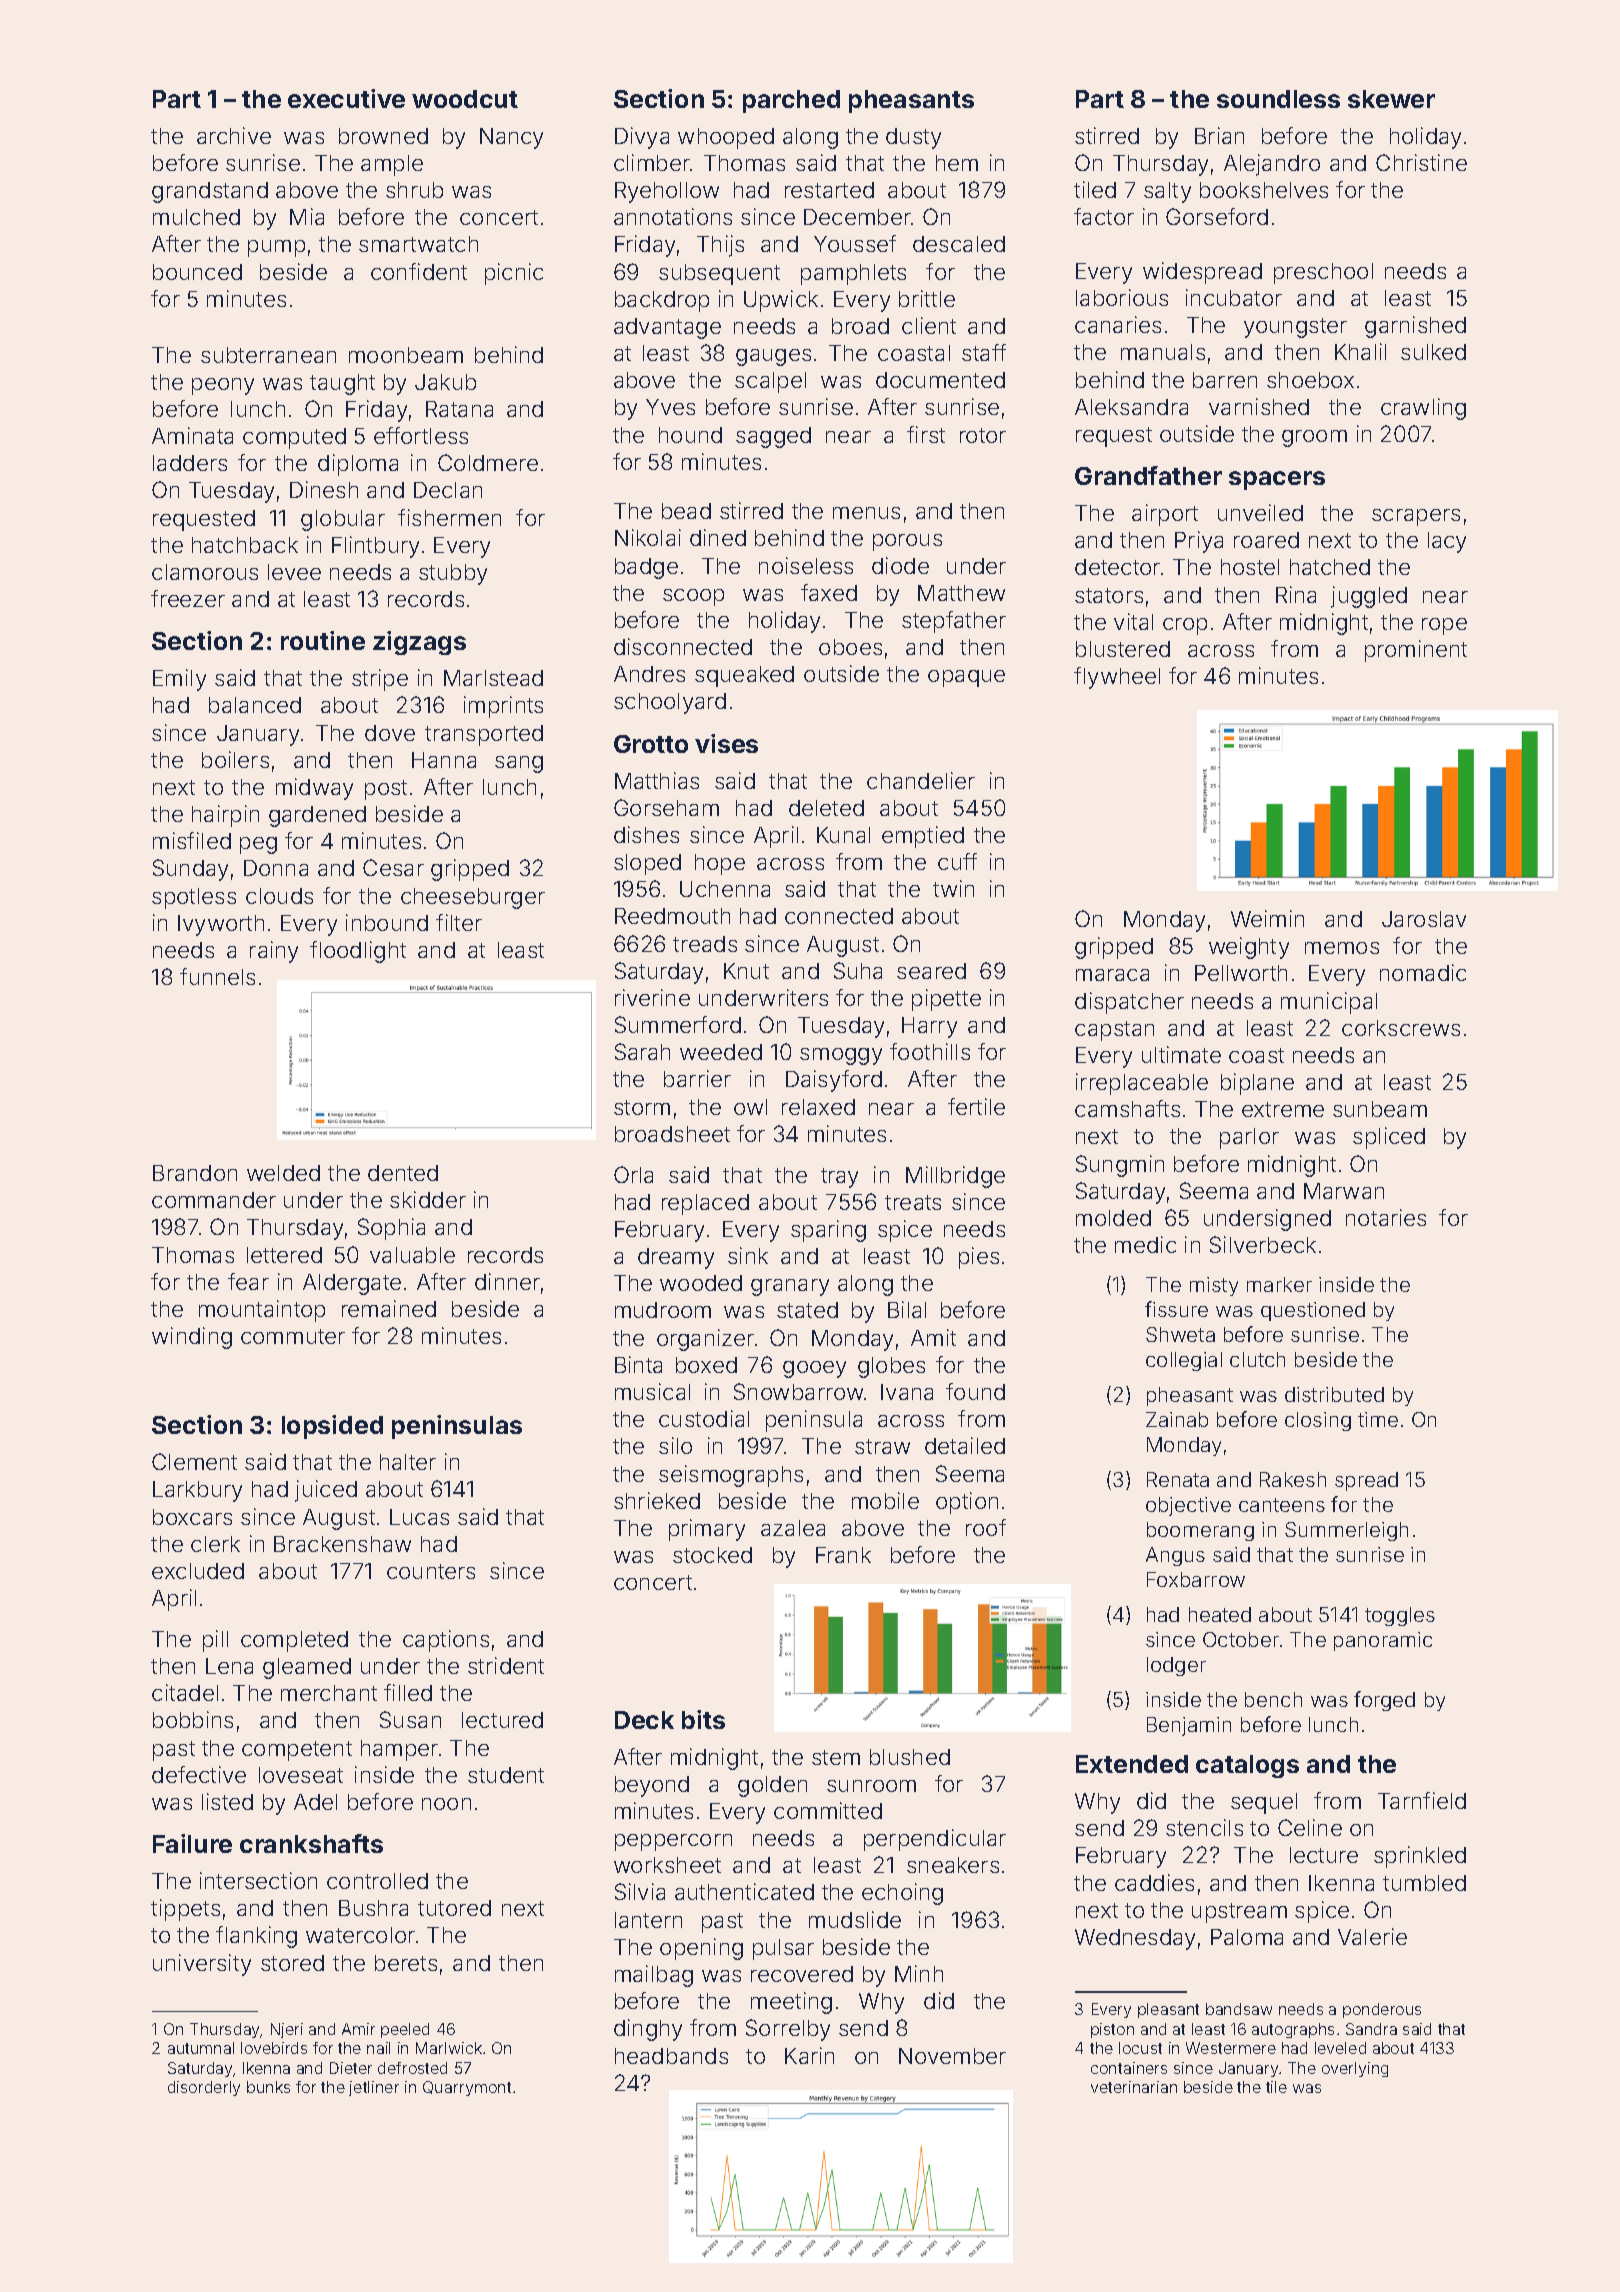  Describe the element at coordinates (701, 1949) in the screenshot. I see `opening` at that location.
